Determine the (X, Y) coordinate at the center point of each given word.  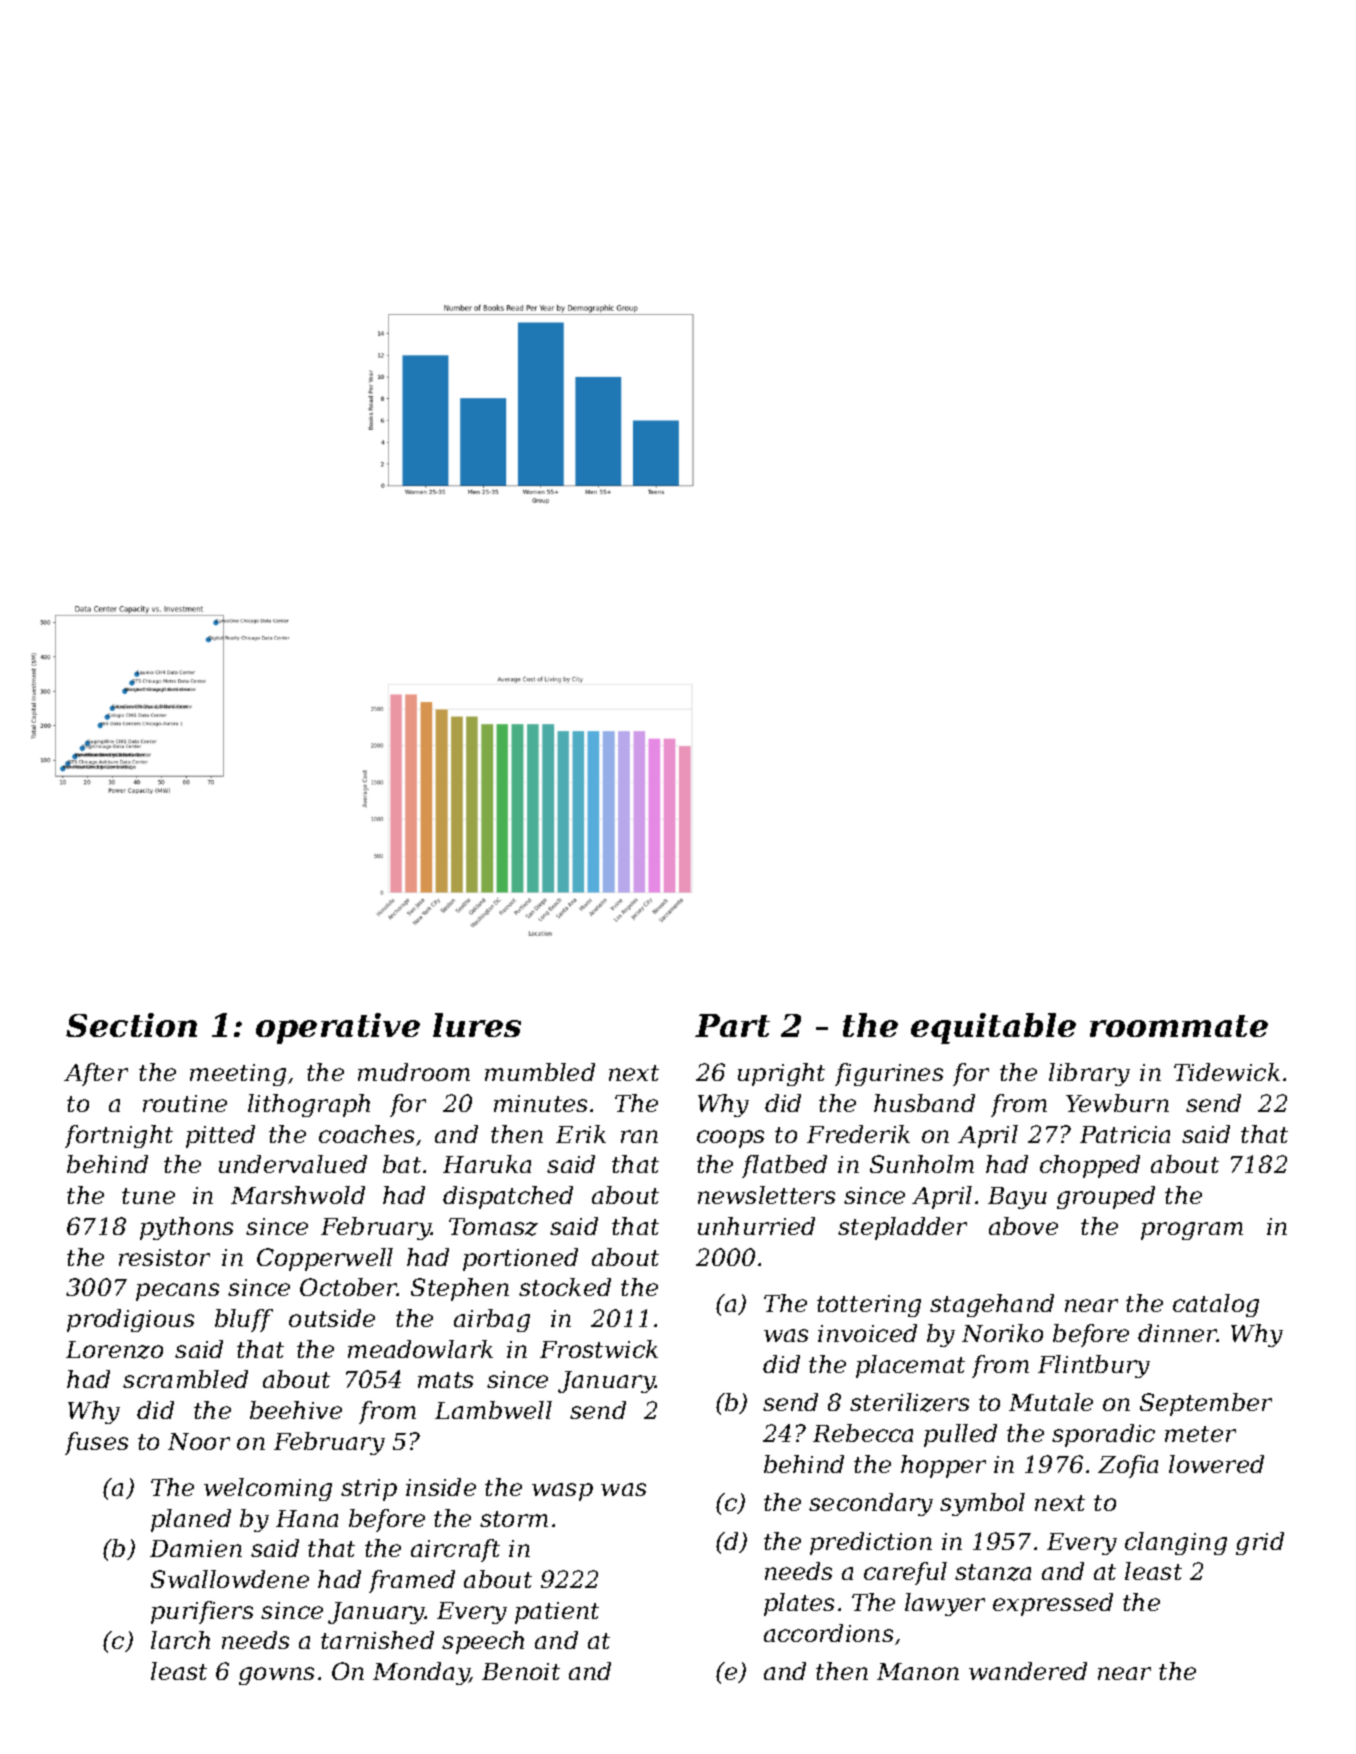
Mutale (1051, 1402)
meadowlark (420, 1349)
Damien (196, 1548)
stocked (565, 1287)
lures (477, 1025)
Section (131, 1025)
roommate (1179, 1026)
